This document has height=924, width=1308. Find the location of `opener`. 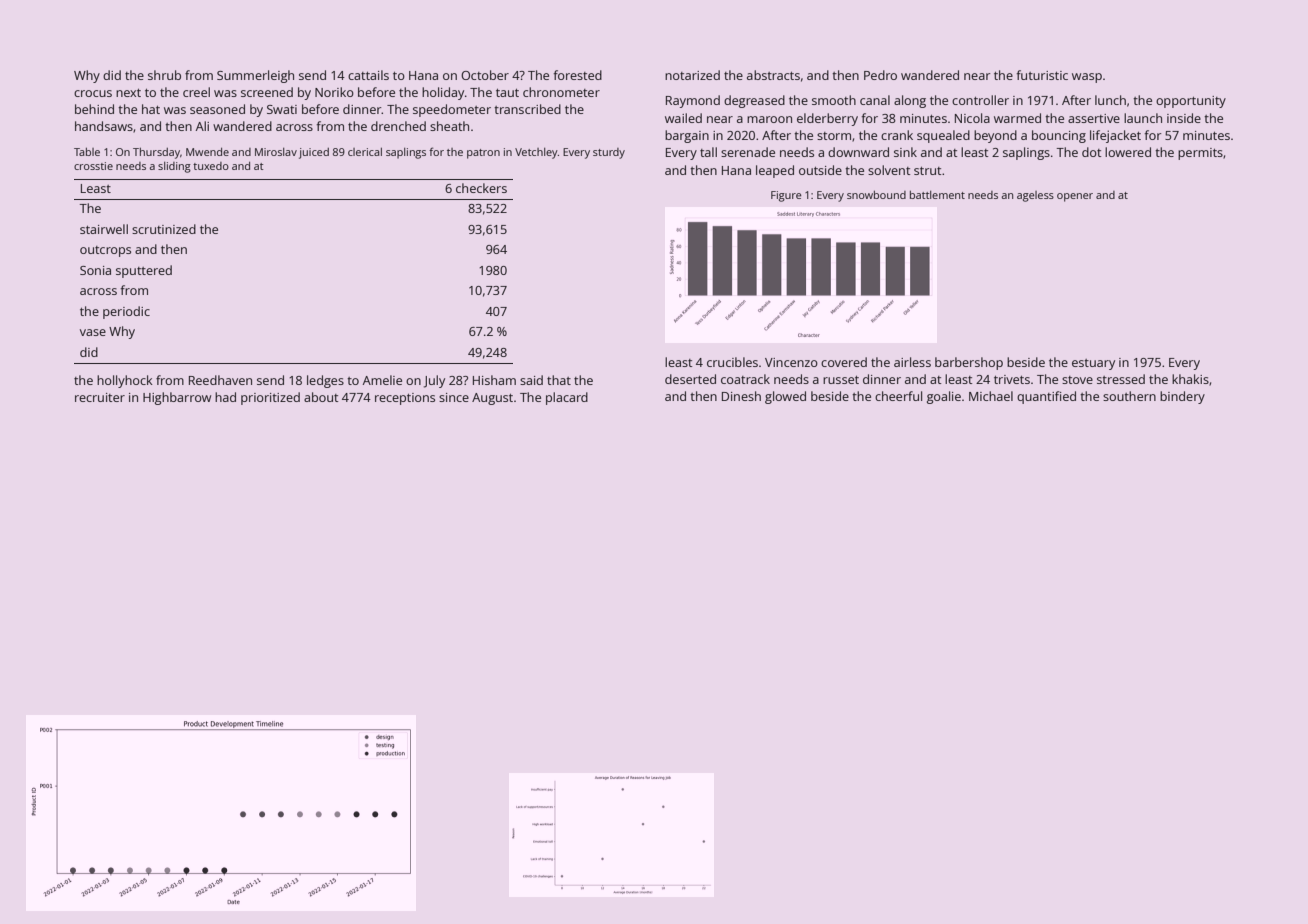

opener is located at coordinates (1075, 197).
